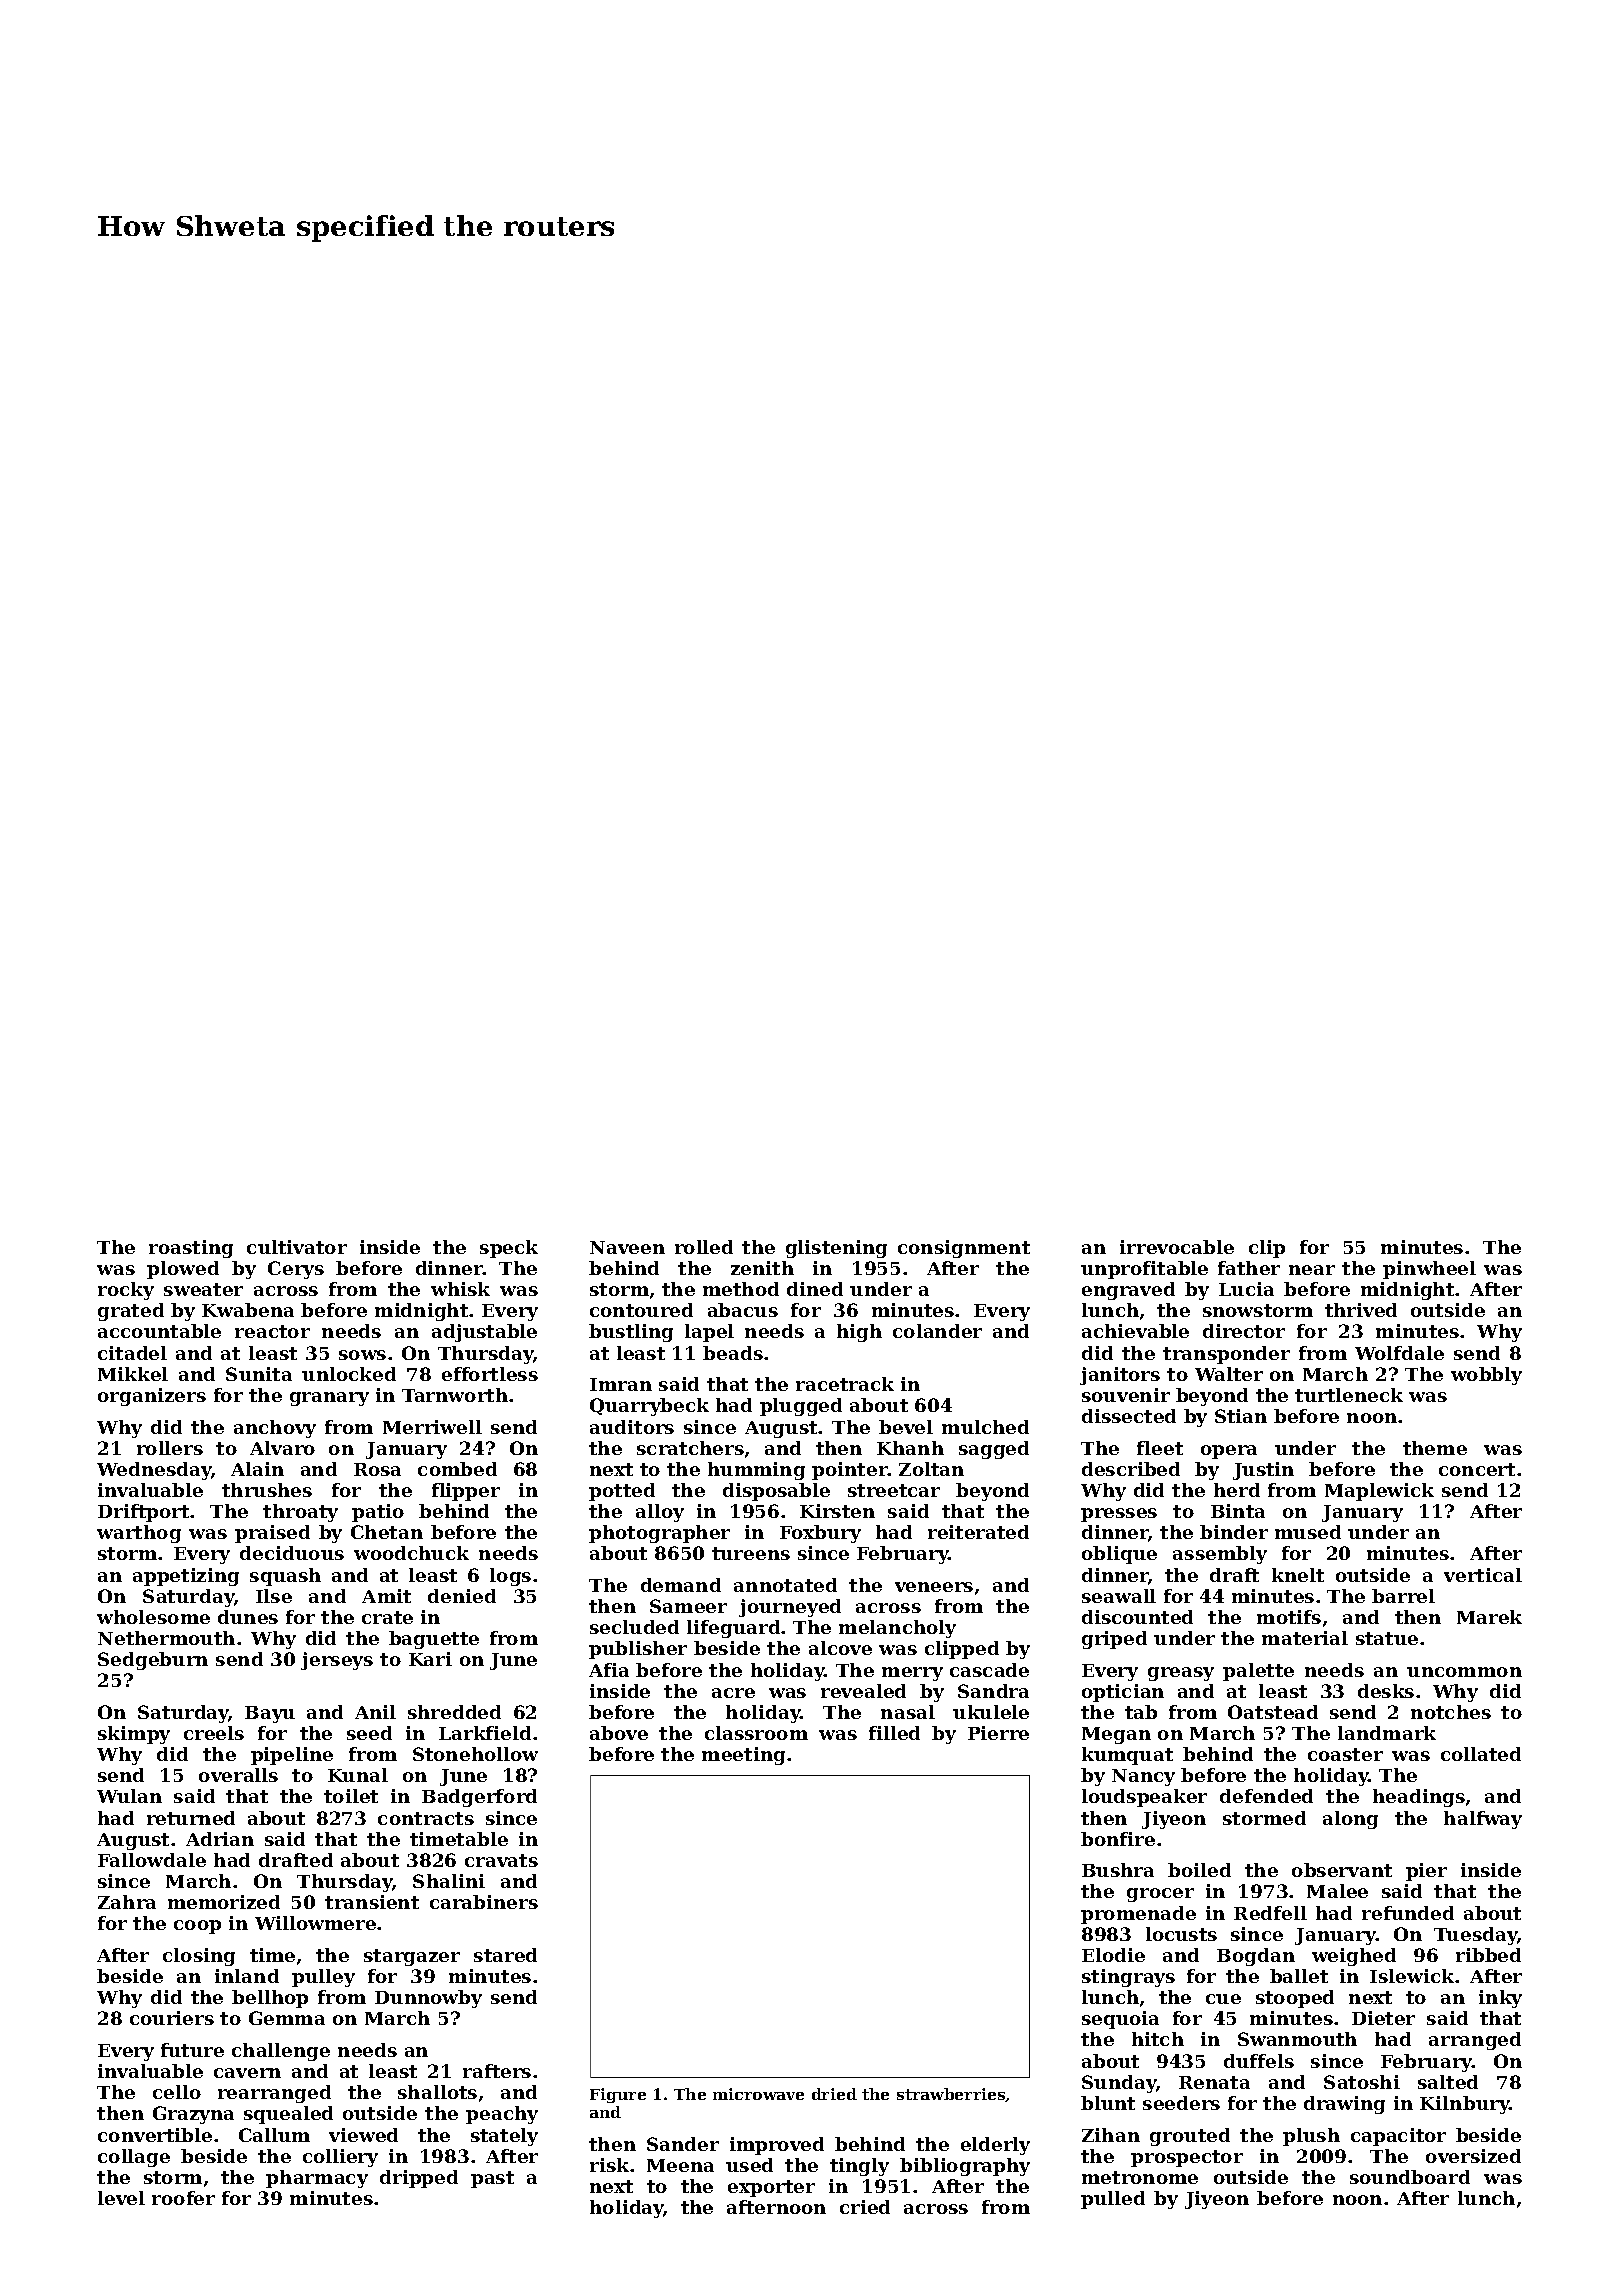 The height and width of the screenshot is (2292, 1620). I want to click on barrel, so click(1403, 1596).
